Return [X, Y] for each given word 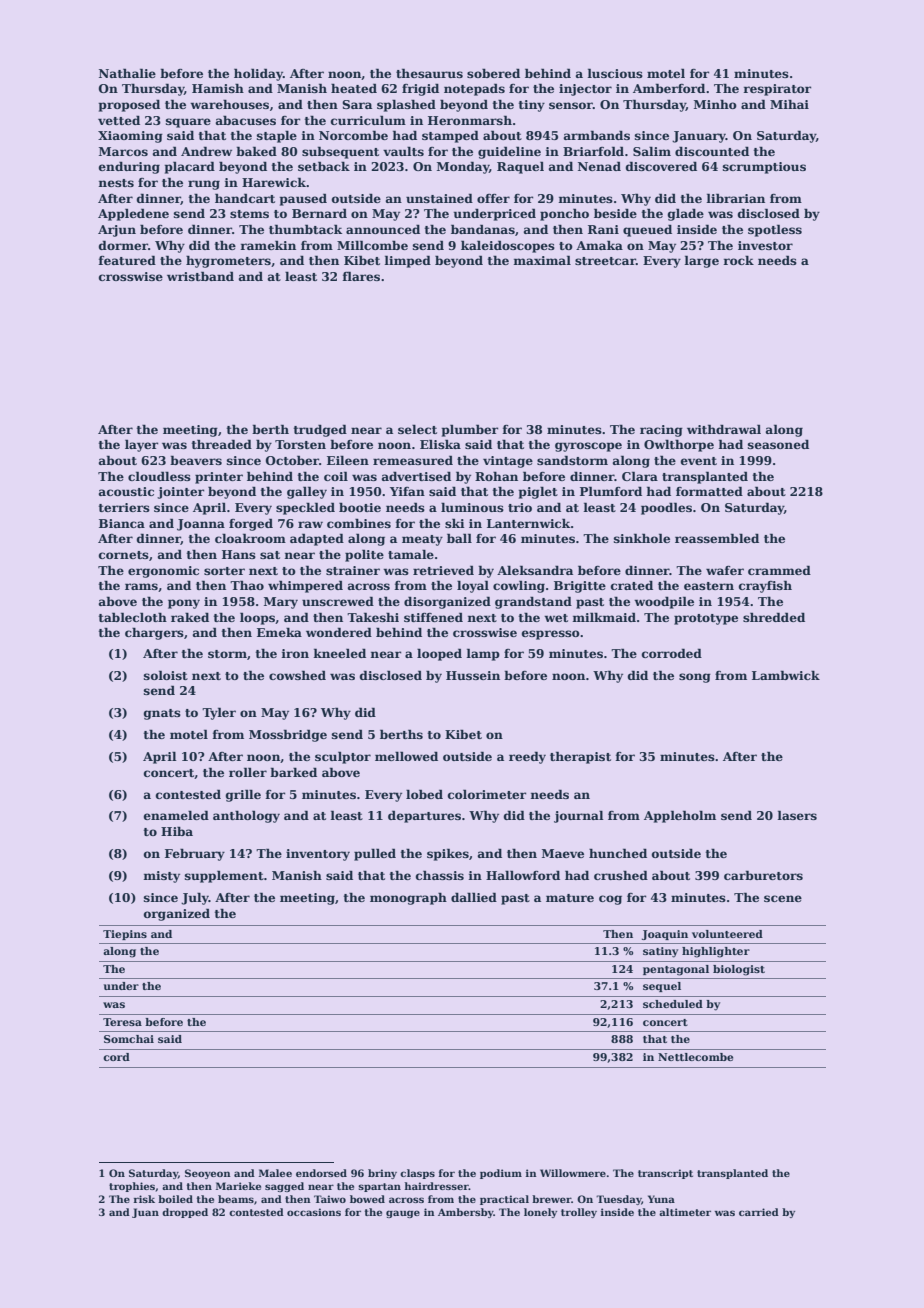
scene [783, 898]
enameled [176, 815]
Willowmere [573, 1173]
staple [277, 137]
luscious [615, 73]
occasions [314, 1212]
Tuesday [619, 1200]
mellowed [406, 756]
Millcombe [372, 245]
